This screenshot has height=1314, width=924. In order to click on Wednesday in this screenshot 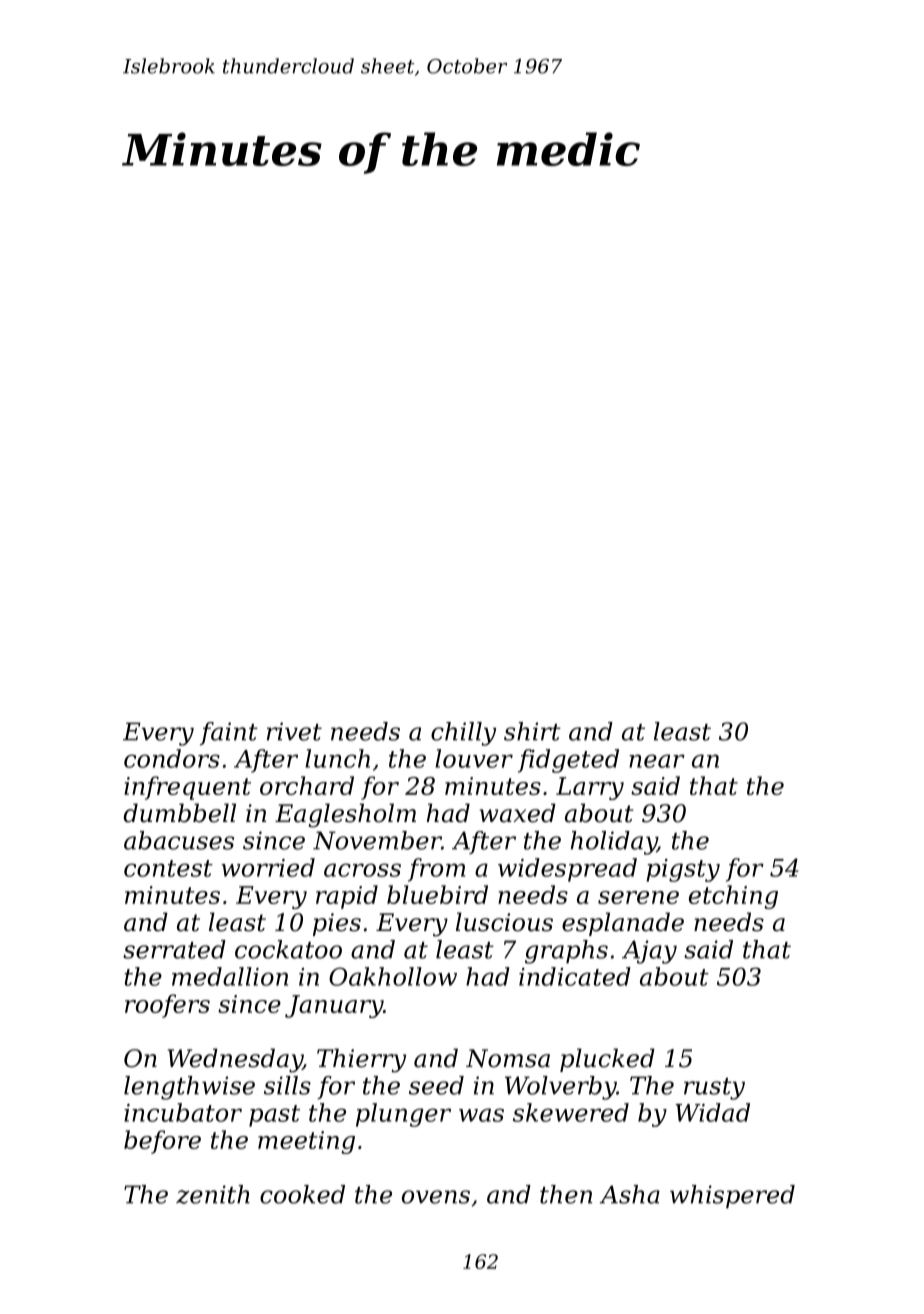, I will do `click(235, 1060)`.
